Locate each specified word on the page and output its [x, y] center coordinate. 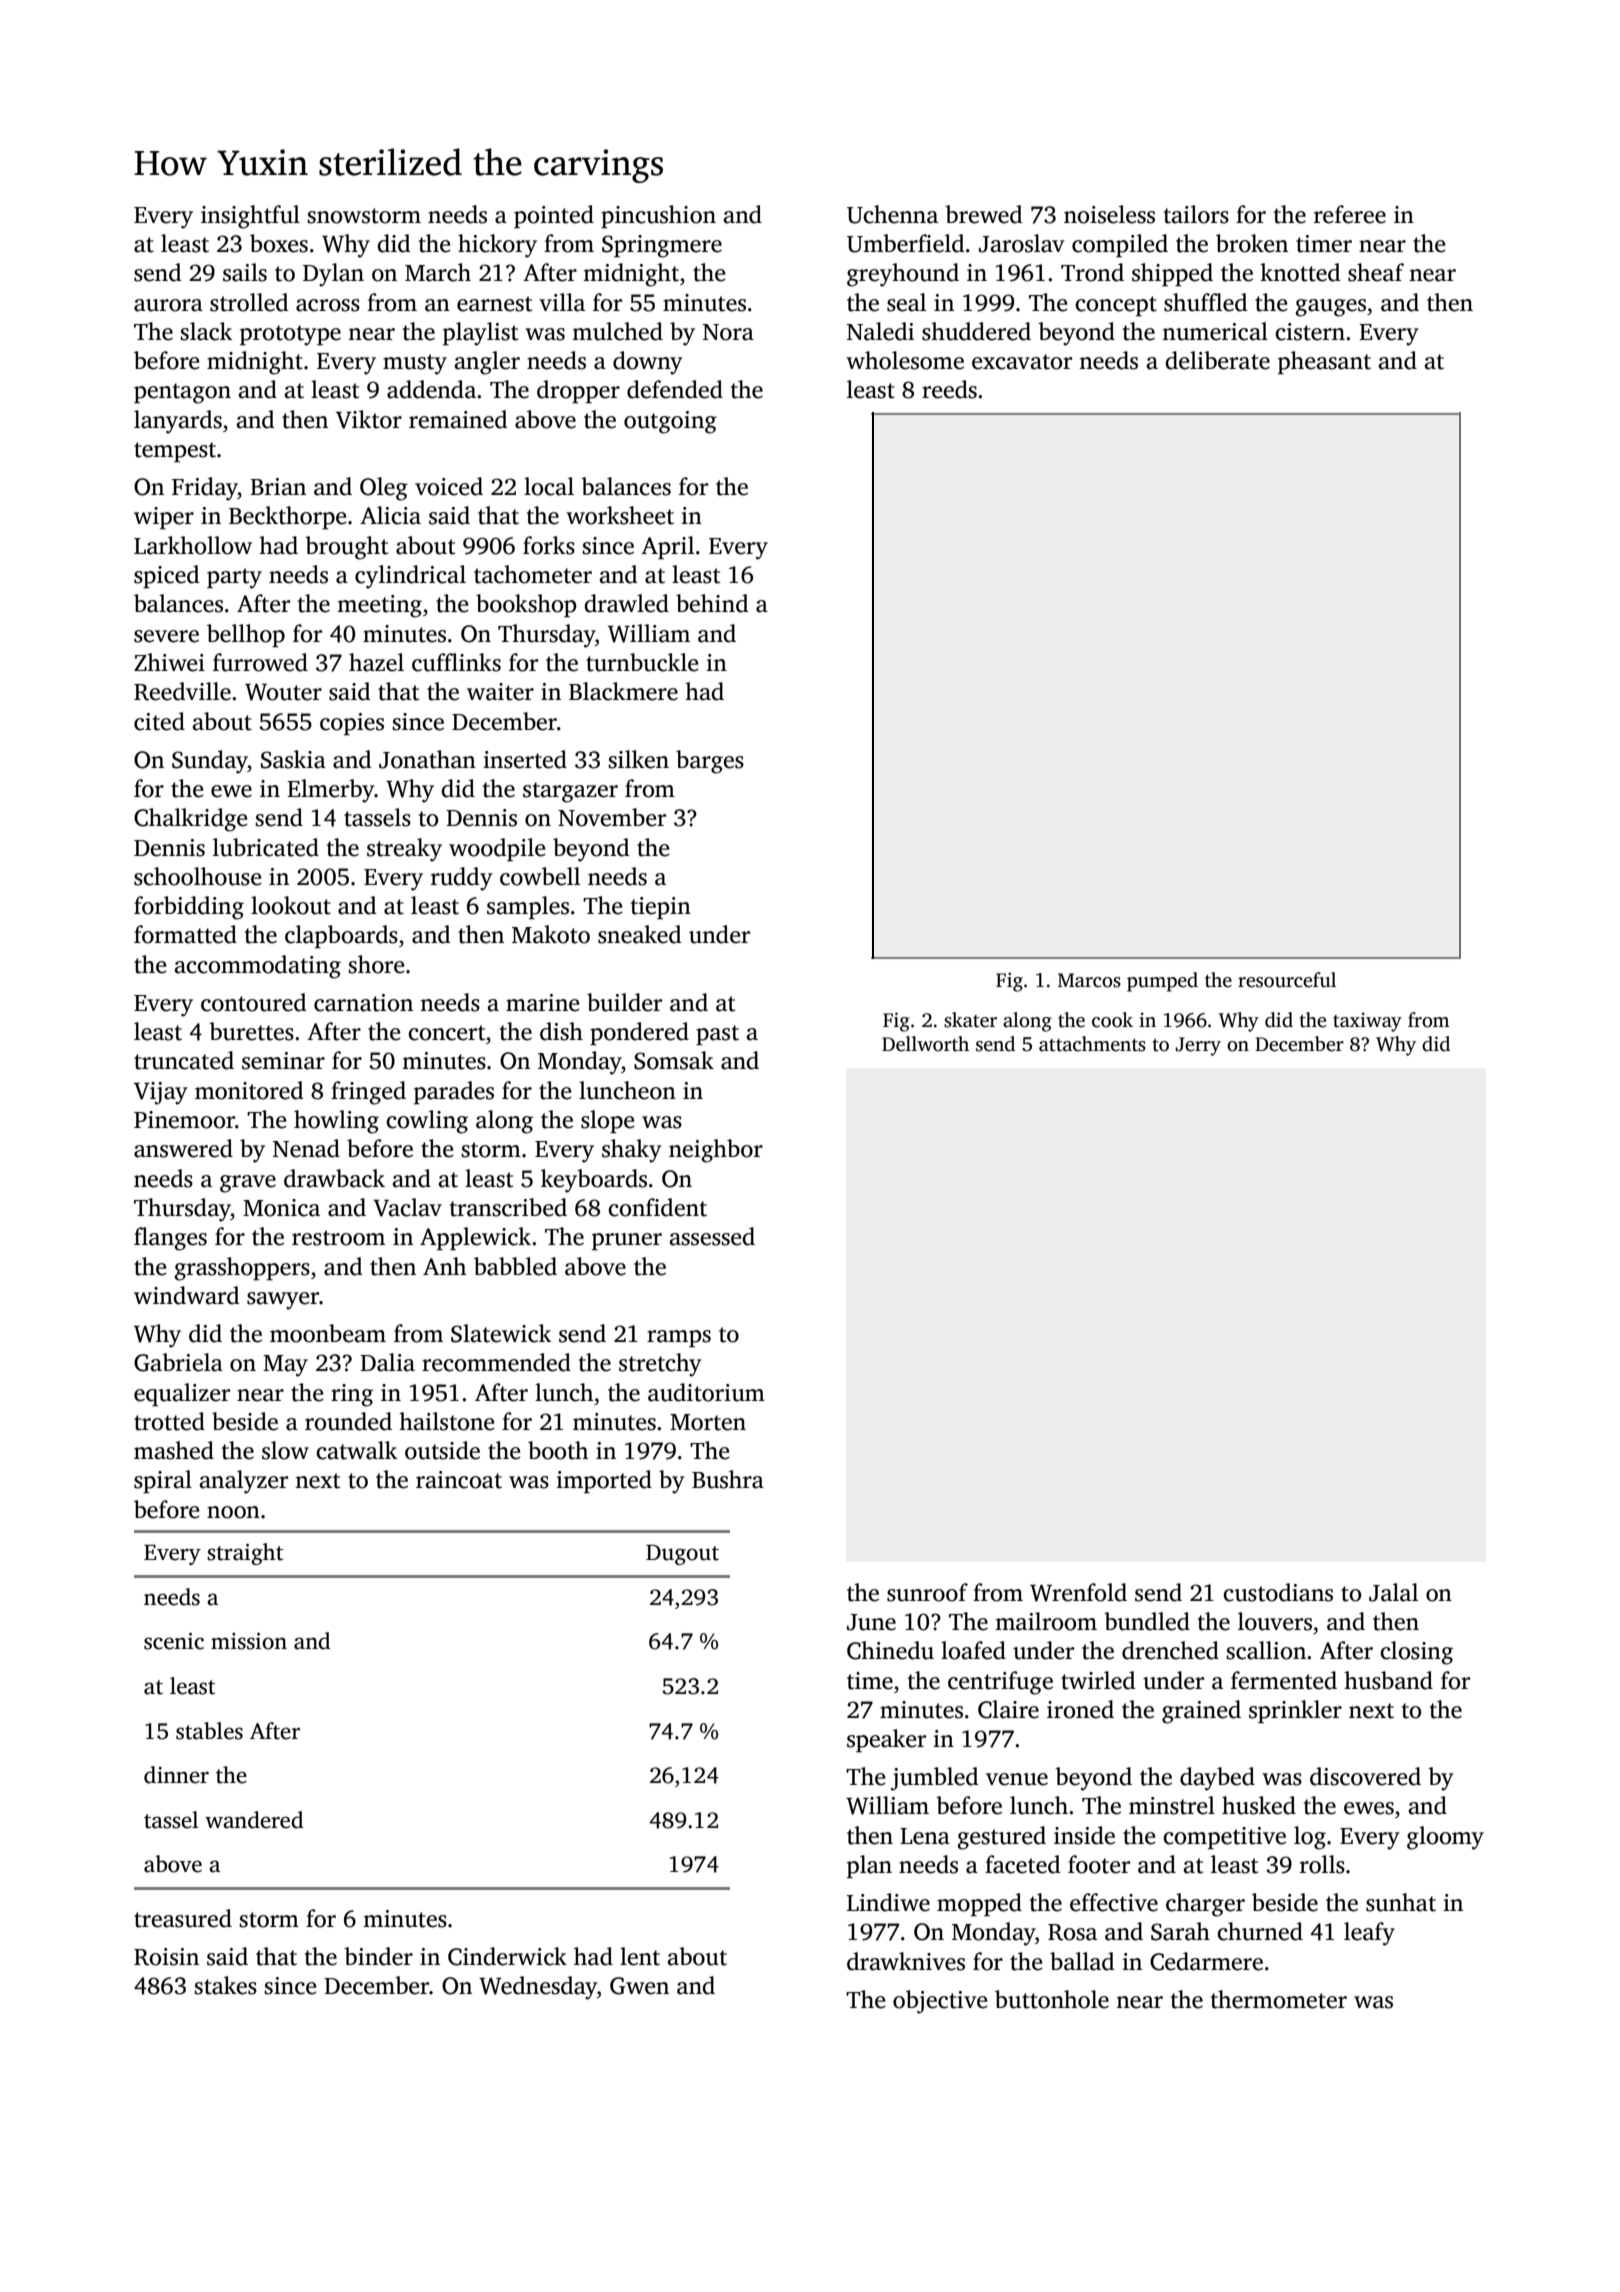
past [717, 1035]
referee [1350, 214]
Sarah [1180, 1931]
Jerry [1198, 1046]
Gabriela [178, 1362]
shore [376, 964]
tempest [175, 452]
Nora [728, 332]
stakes [225, 1985]
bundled [1147, 1621]
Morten [708, 1422]
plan [869, 1866]
